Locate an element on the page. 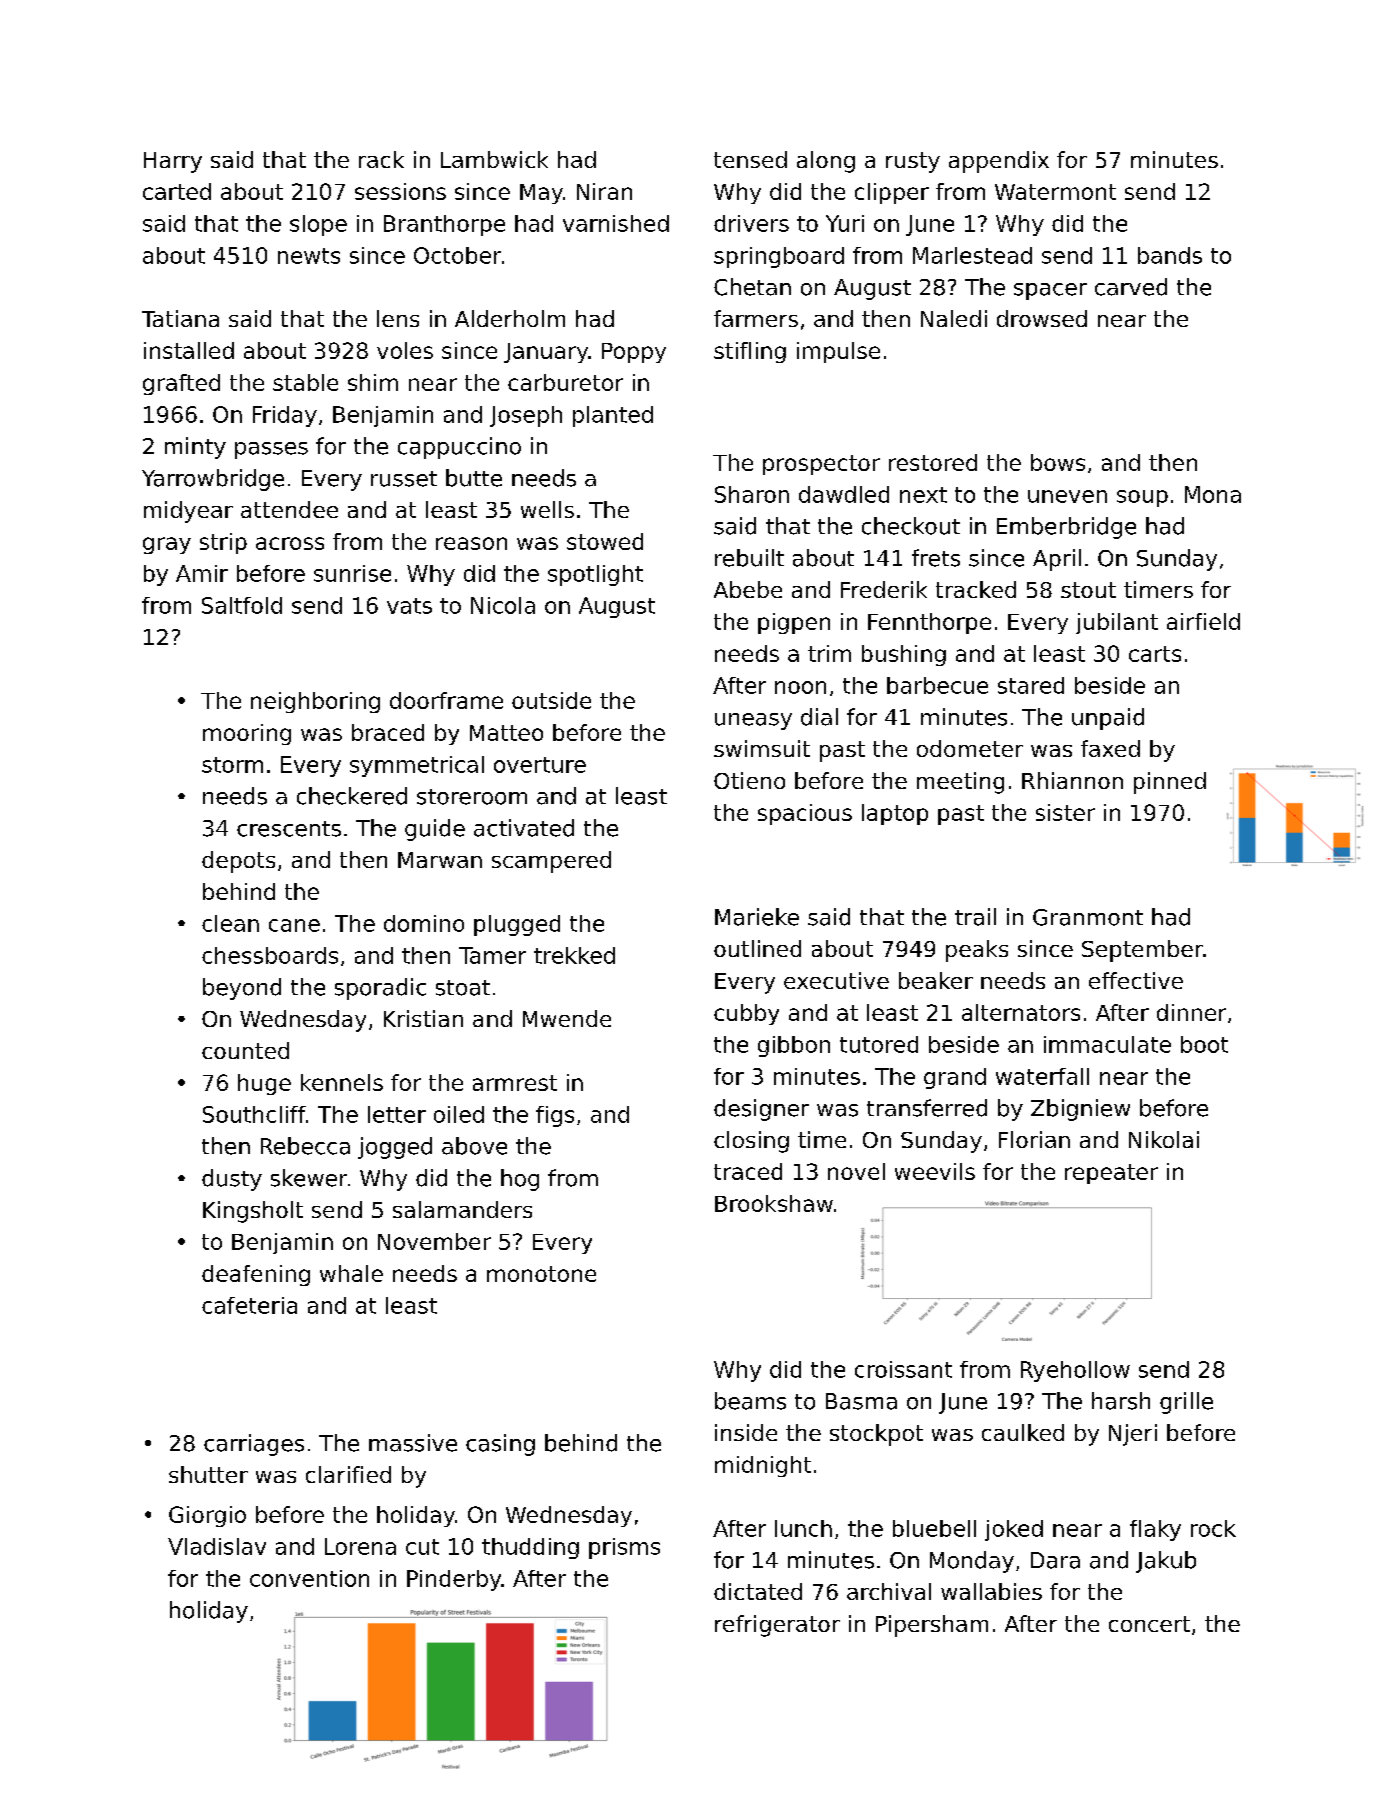 The image size is (1387, 1795). monotone is located at coordinates (541, 1274).
